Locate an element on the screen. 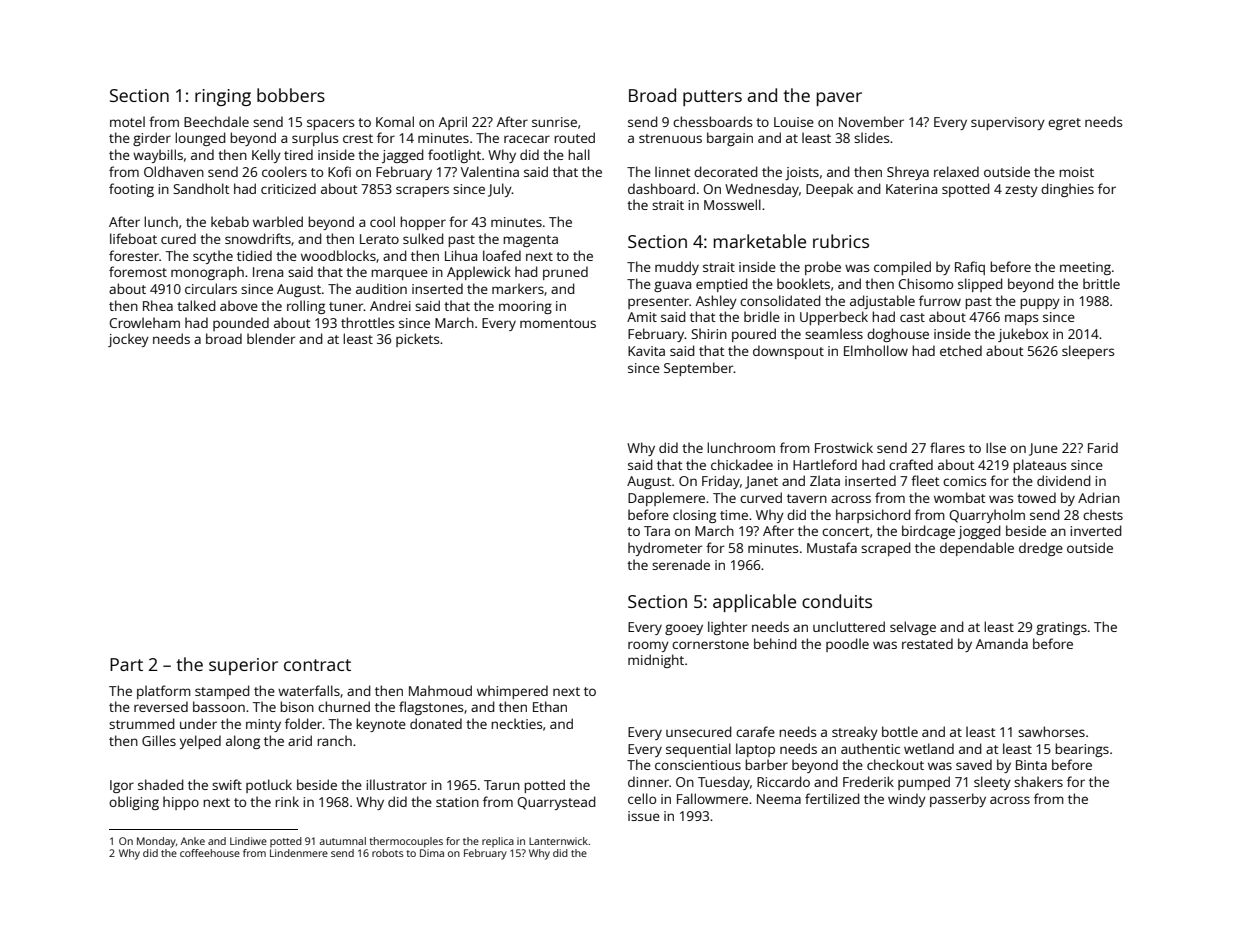 This screenshot has width=1233, height=952. plateaus is located at coordinates (1039, 466).
